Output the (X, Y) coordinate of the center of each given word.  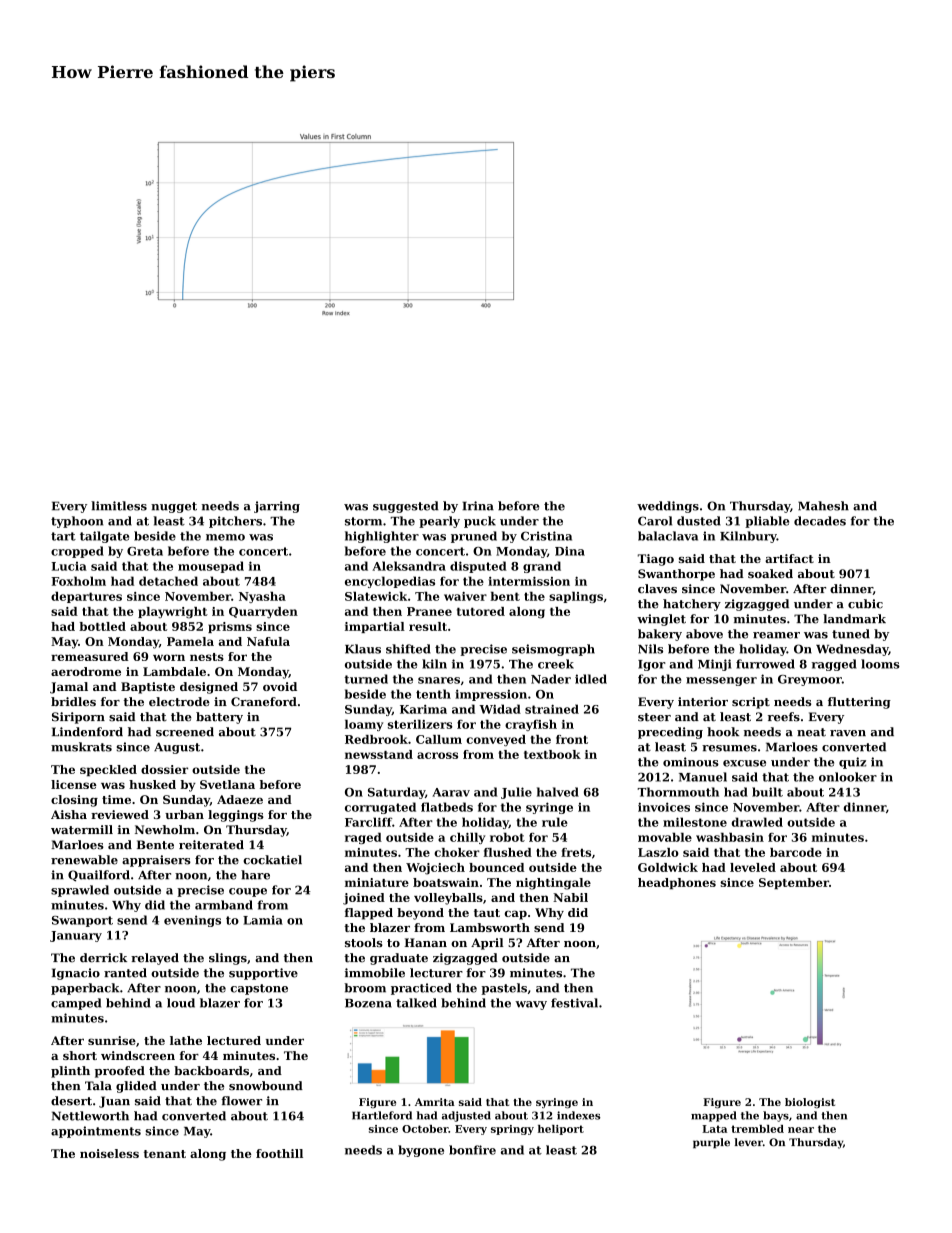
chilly (467, 838)
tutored (481, 611)
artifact (789, 558)
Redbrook (376, 739)
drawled (757, 822)
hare (255, 875)
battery (219, 718)
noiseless (109, 1153)
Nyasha (262, 597)
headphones (677, 883)
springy (512, 1130)
